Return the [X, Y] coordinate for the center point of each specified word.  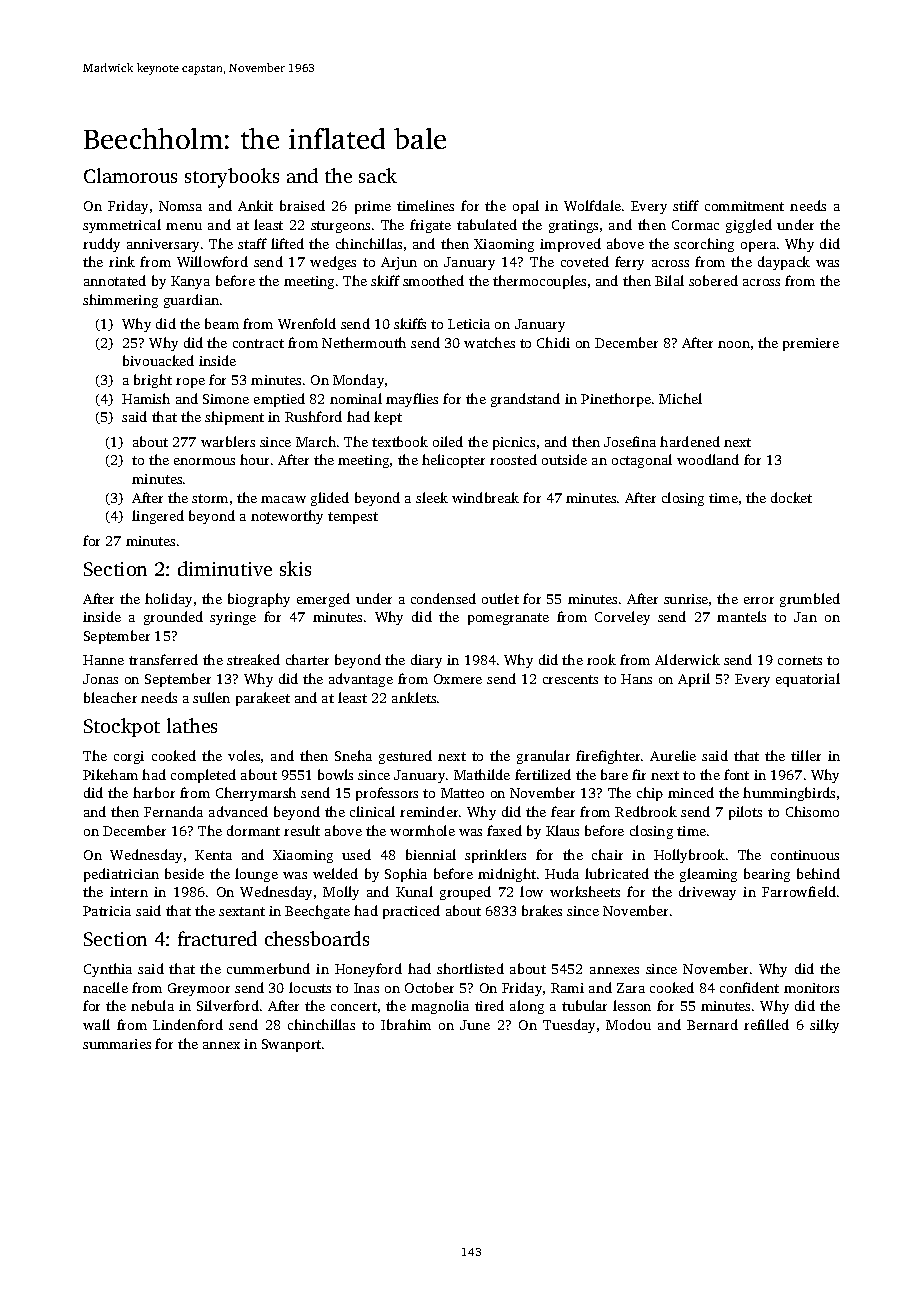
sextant [242, 911]
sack [378, 175]
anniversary [163, 245]
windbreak [485, 497]
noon [734, 344]
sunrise [686, 599]
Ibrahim [406, 1024]
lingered [158, 517]
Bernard [712, 1024]
